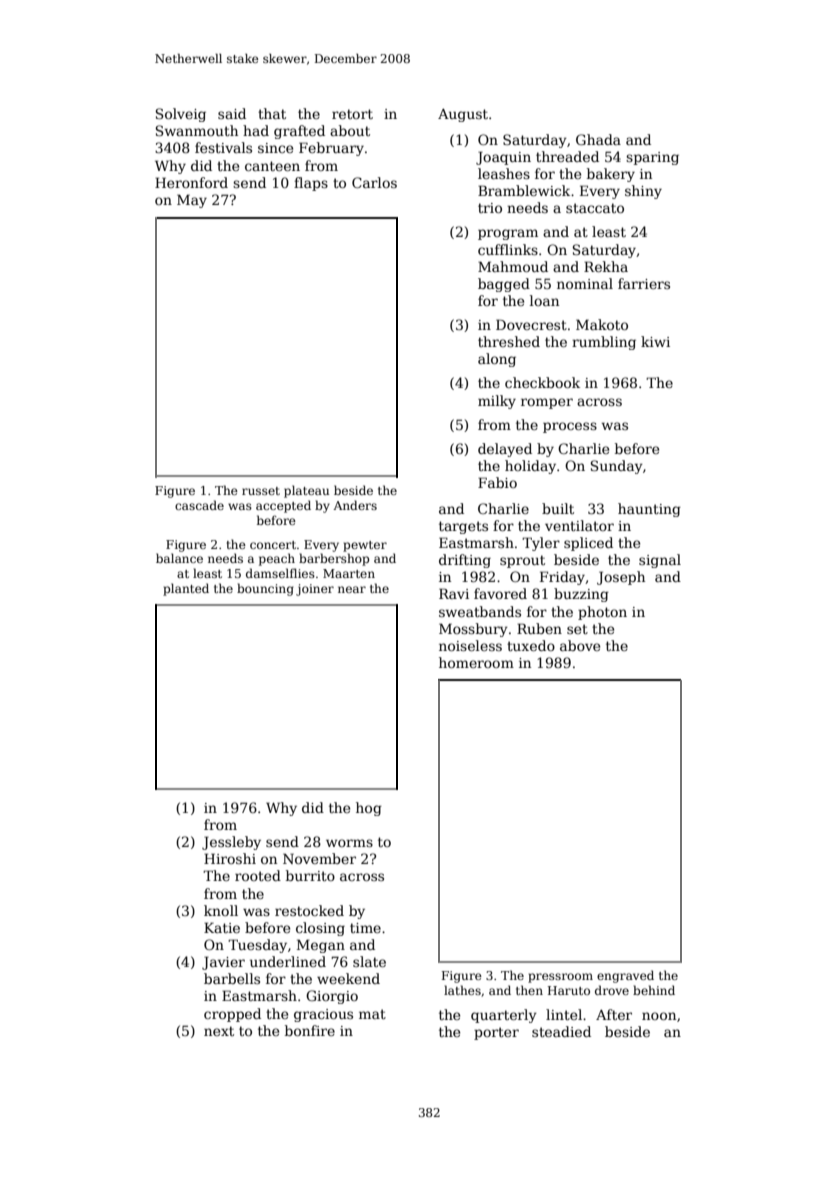  What do you see at coordinates (580, 645) in the screenshot?
I see `above` at bounding box center [580, 645].
